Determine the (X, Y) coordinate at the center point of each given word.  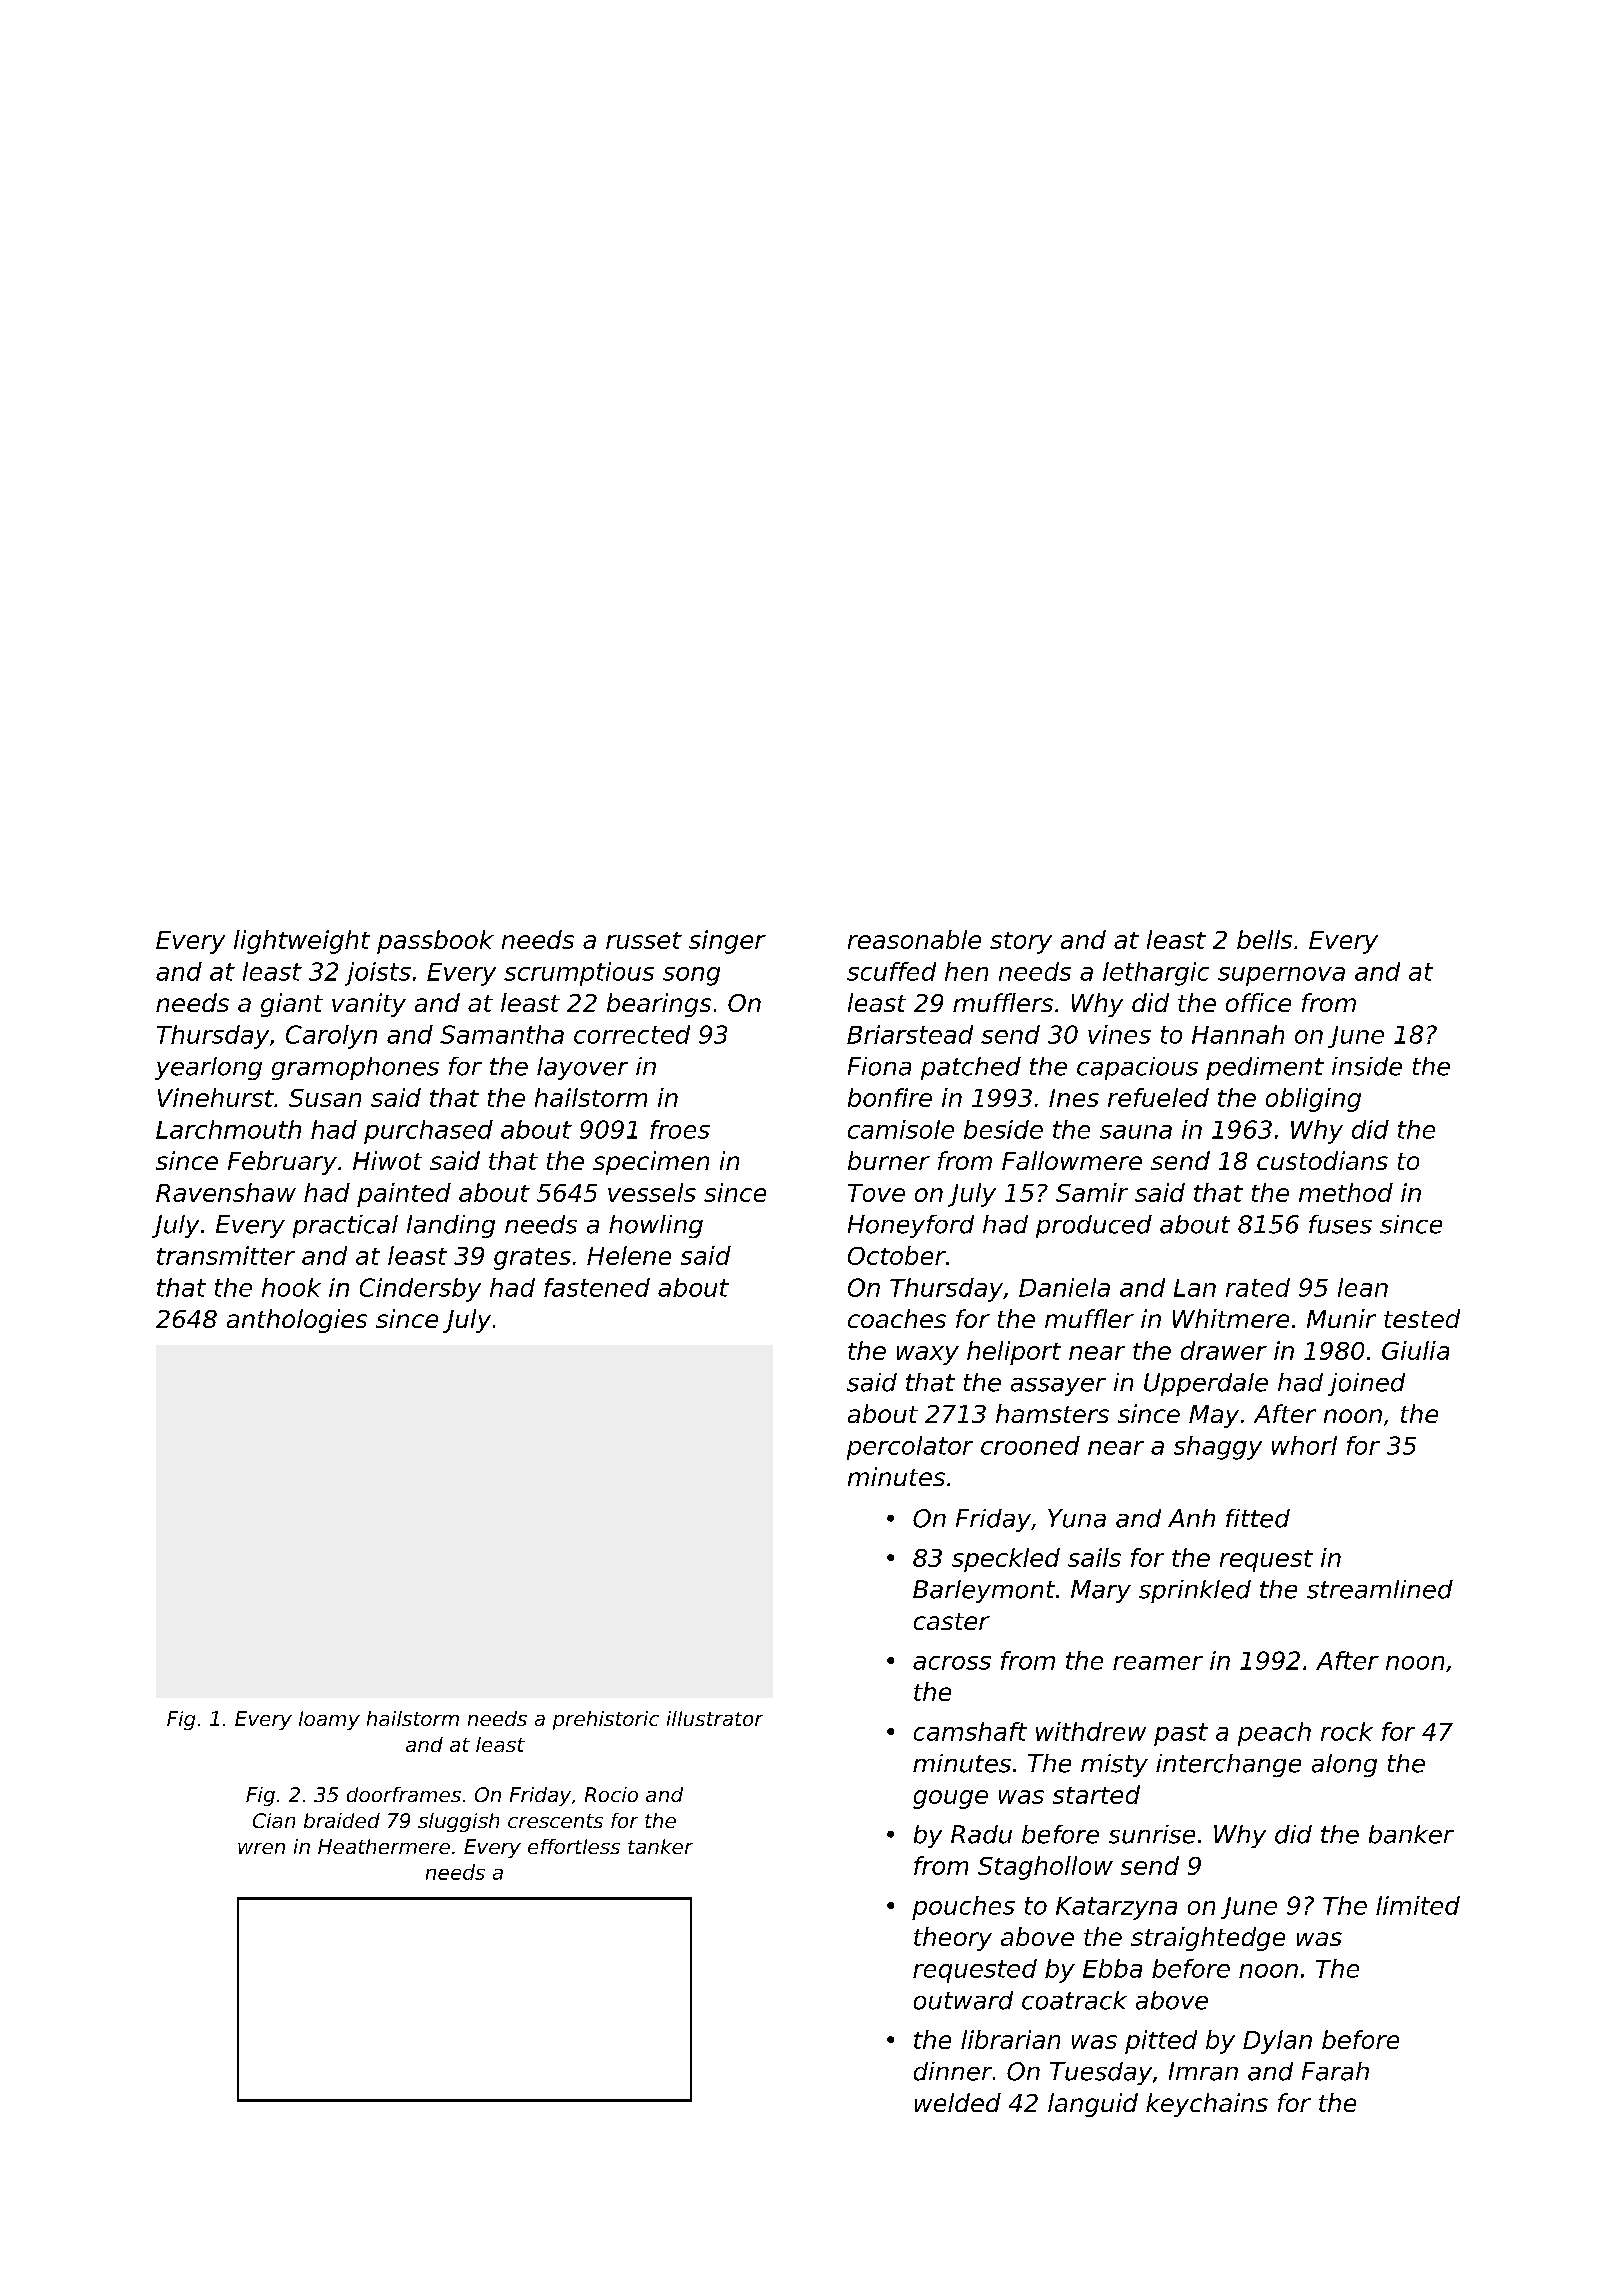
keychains (1207, 2105)
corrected (632, 1034)
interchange (1228, 1765)
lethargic (1156, 974)
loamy (329, 1720)
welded (958, 2102)
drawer (1224, 1350)
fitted (1258, 1518)
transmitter (226, 1255)
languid (1093, 2105)
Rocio (611, 1794)
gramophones (355, 1068)
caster (952, 1621)
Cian (274, 1820)
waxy (928, 1355)
